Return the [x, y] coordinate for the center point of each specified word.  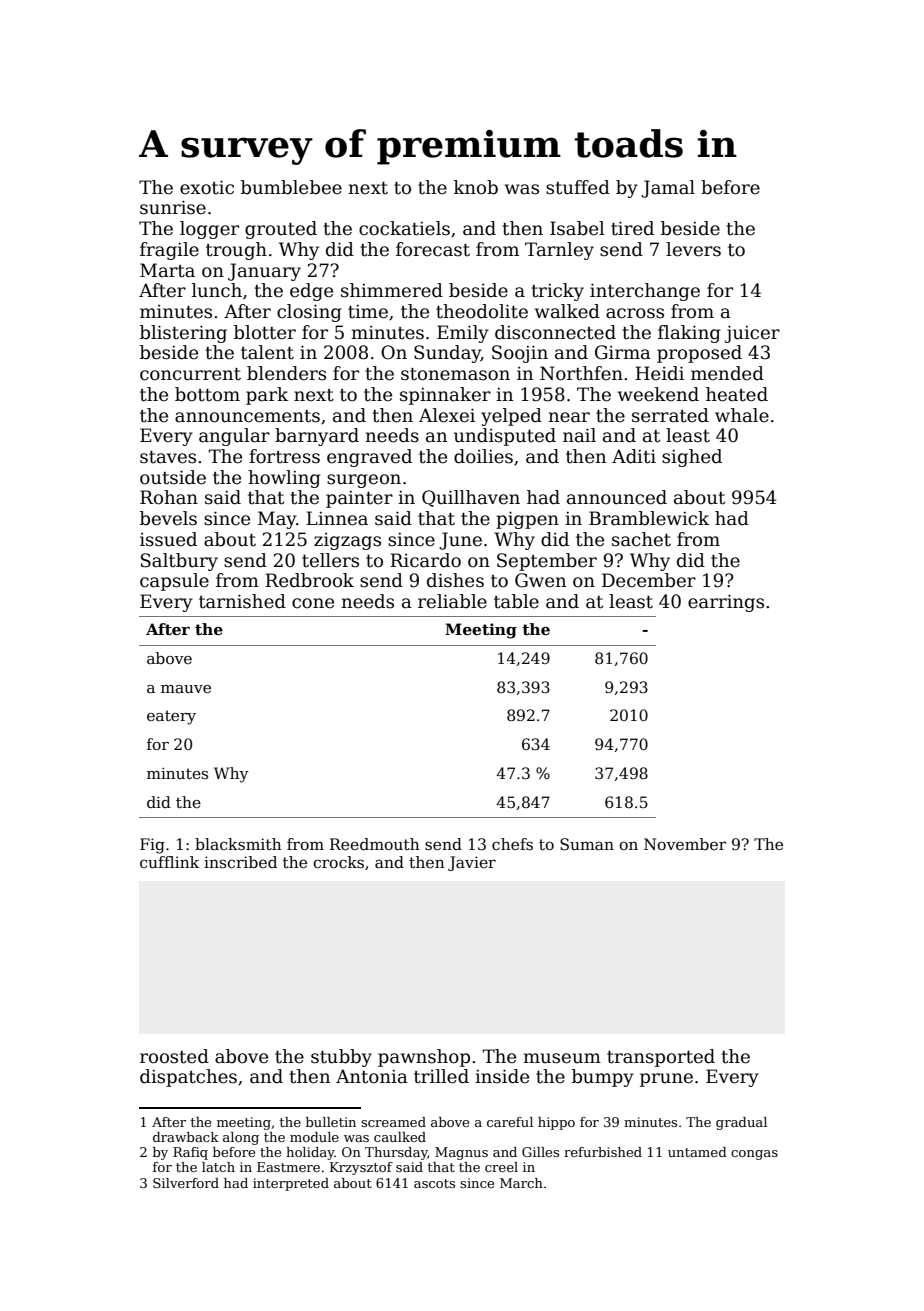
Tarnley [559, 251]
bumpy [603, 1078]
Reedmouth [375, 844]
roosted [174, 1056]
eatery [171, 717]
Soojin [520, 354]
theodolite [482, 311]
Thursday [396, 1153]
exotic [207, 187]
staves [168, 457]
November [685, 844]
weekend [658, 394]
